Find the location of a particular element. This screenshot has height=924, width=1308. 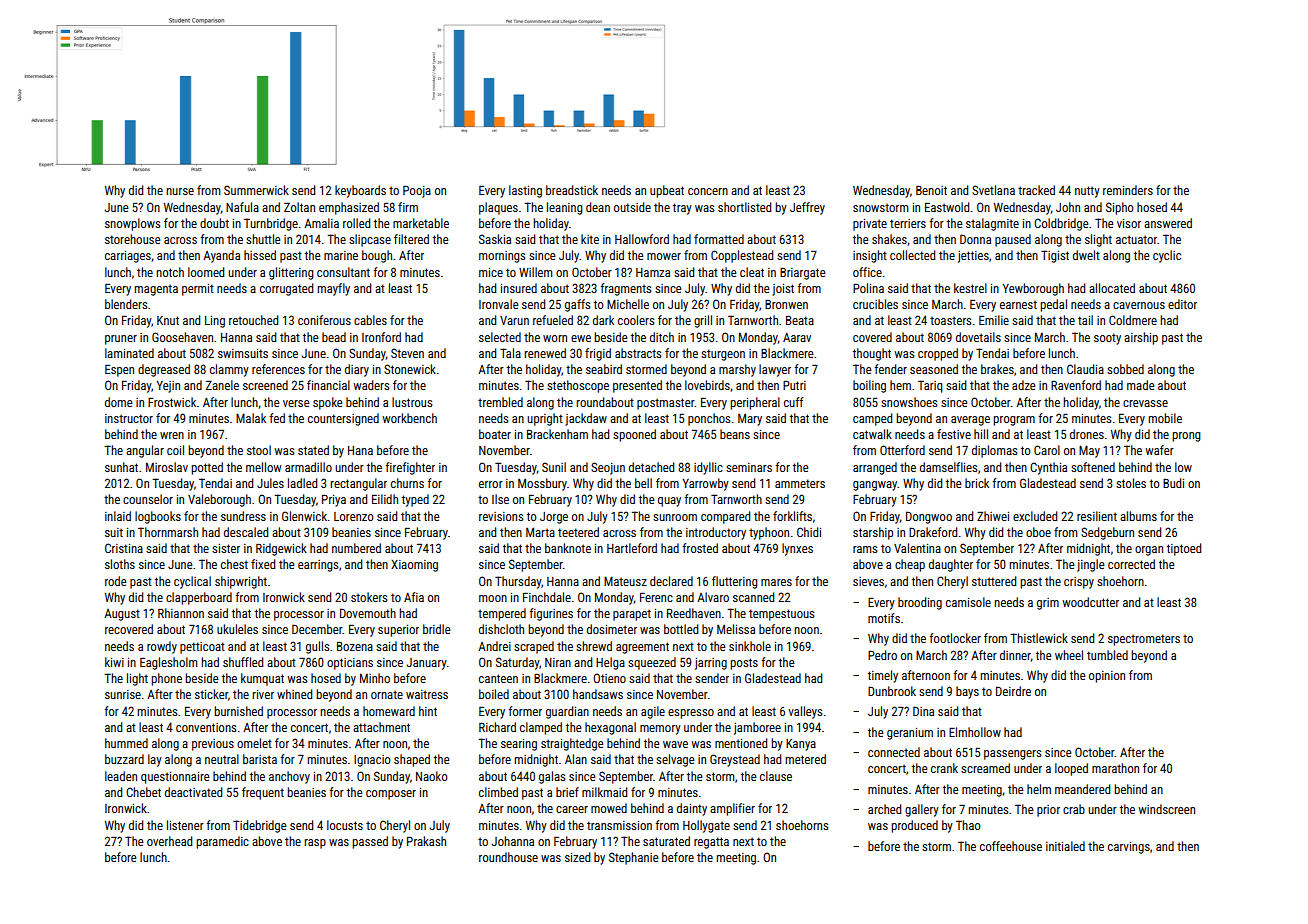

coffeehouse is located at coordinates (1011, 846).
